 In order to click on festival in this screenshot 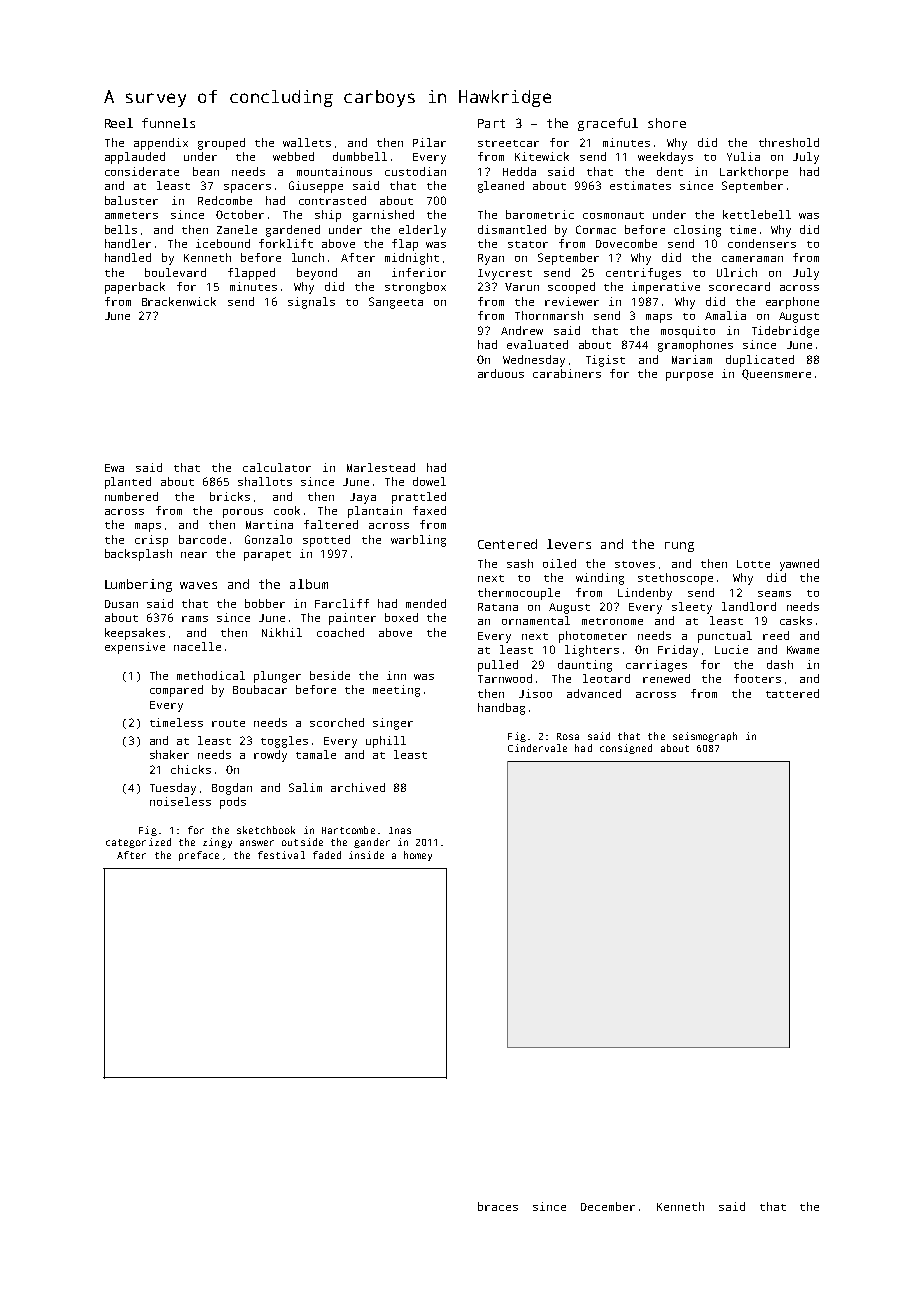, I will do `click(281, 855)`.
